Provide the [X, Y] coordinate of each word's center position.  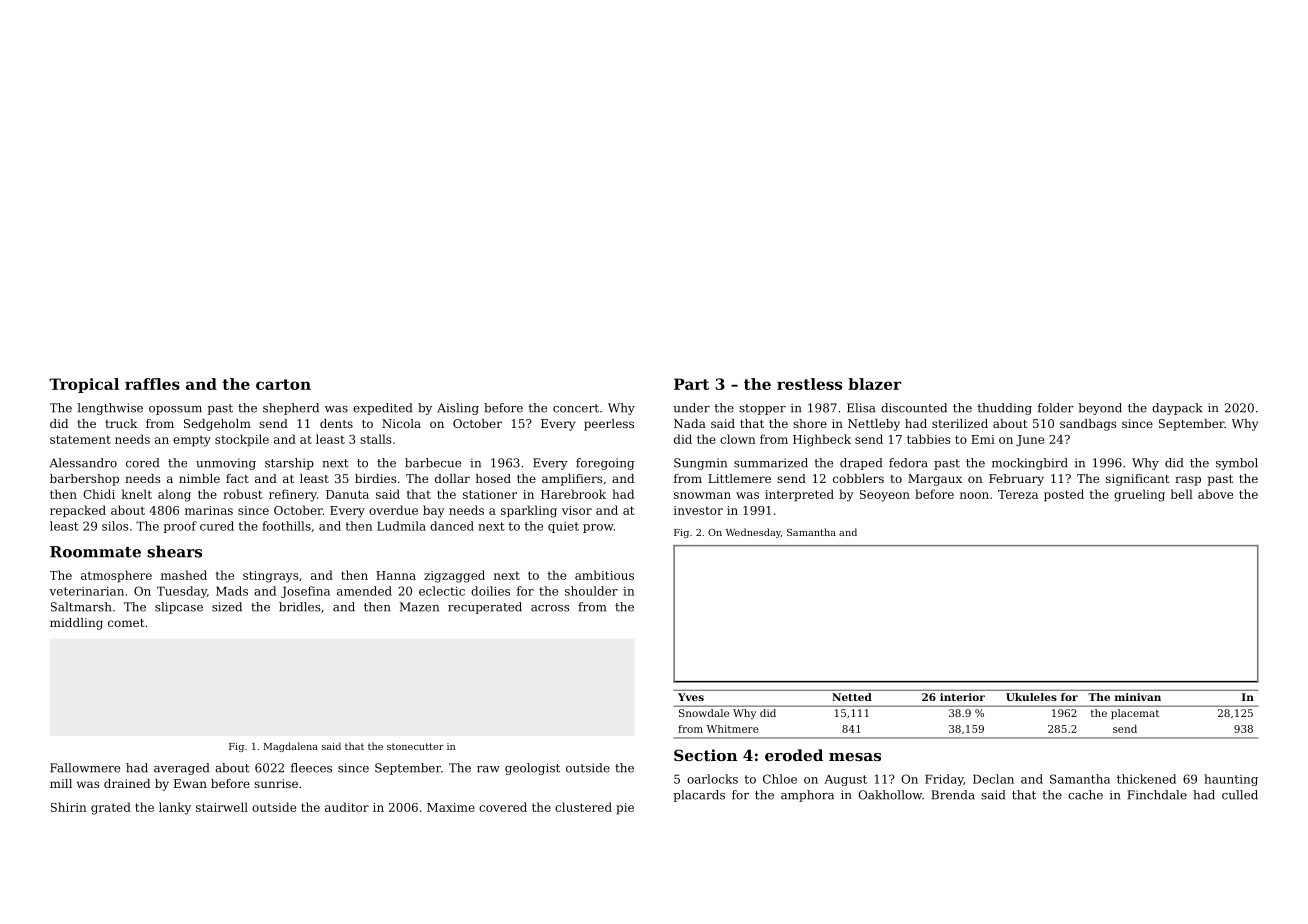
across [550, 608]
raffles [152, 384]
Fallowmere [85, 768]
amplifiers [572, 480]
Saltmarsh [81, 607]
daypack [1177, 409]
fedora [908, 463]
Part [691, 384]
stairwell [222, 807]
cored [142, 463]
